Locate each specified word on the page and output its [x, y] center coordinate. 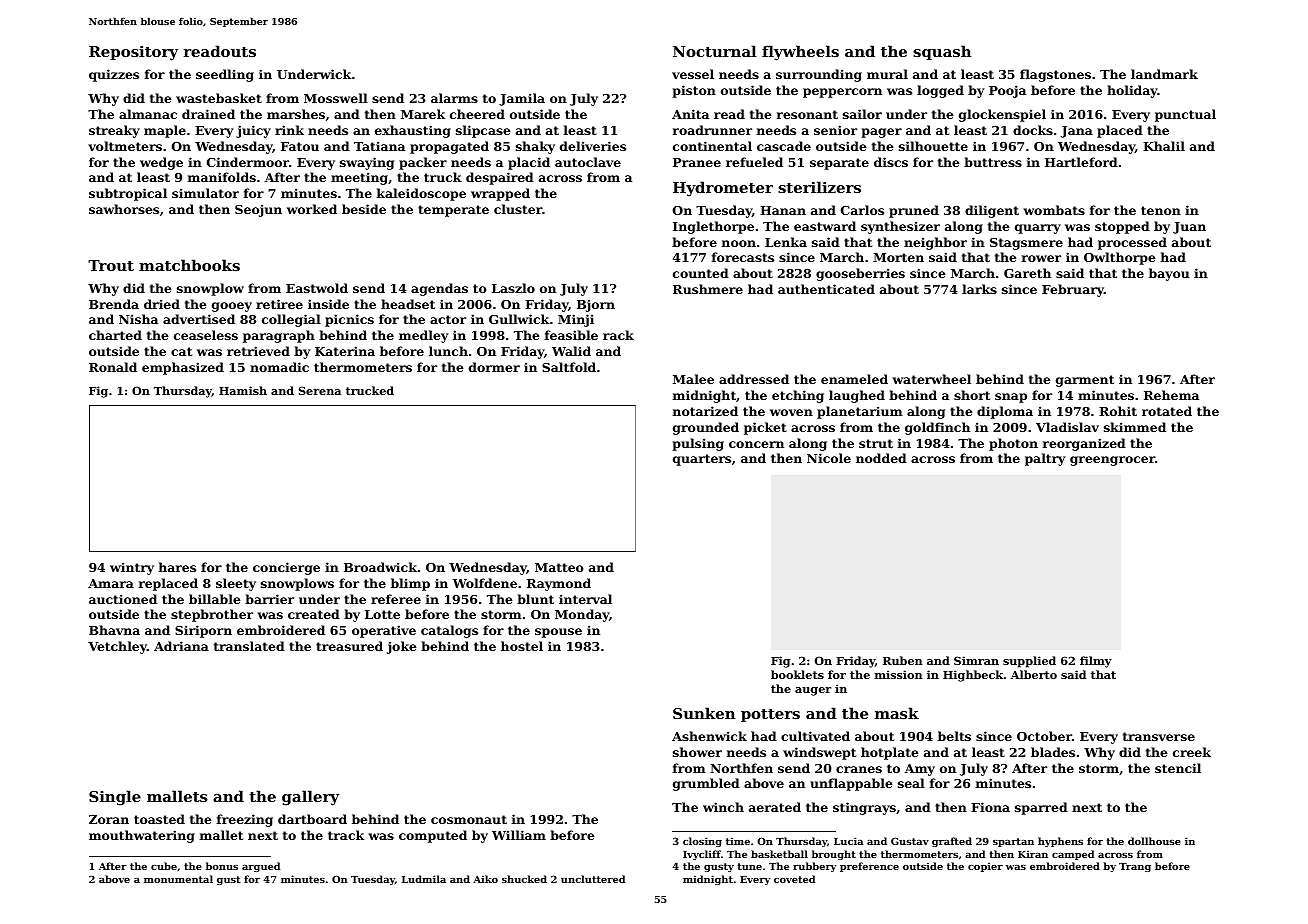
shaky [535, 147]
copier [985, 867]
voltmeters [125, 146]
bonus [222, 866]
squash [942, 52]
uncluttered [593, 879]
